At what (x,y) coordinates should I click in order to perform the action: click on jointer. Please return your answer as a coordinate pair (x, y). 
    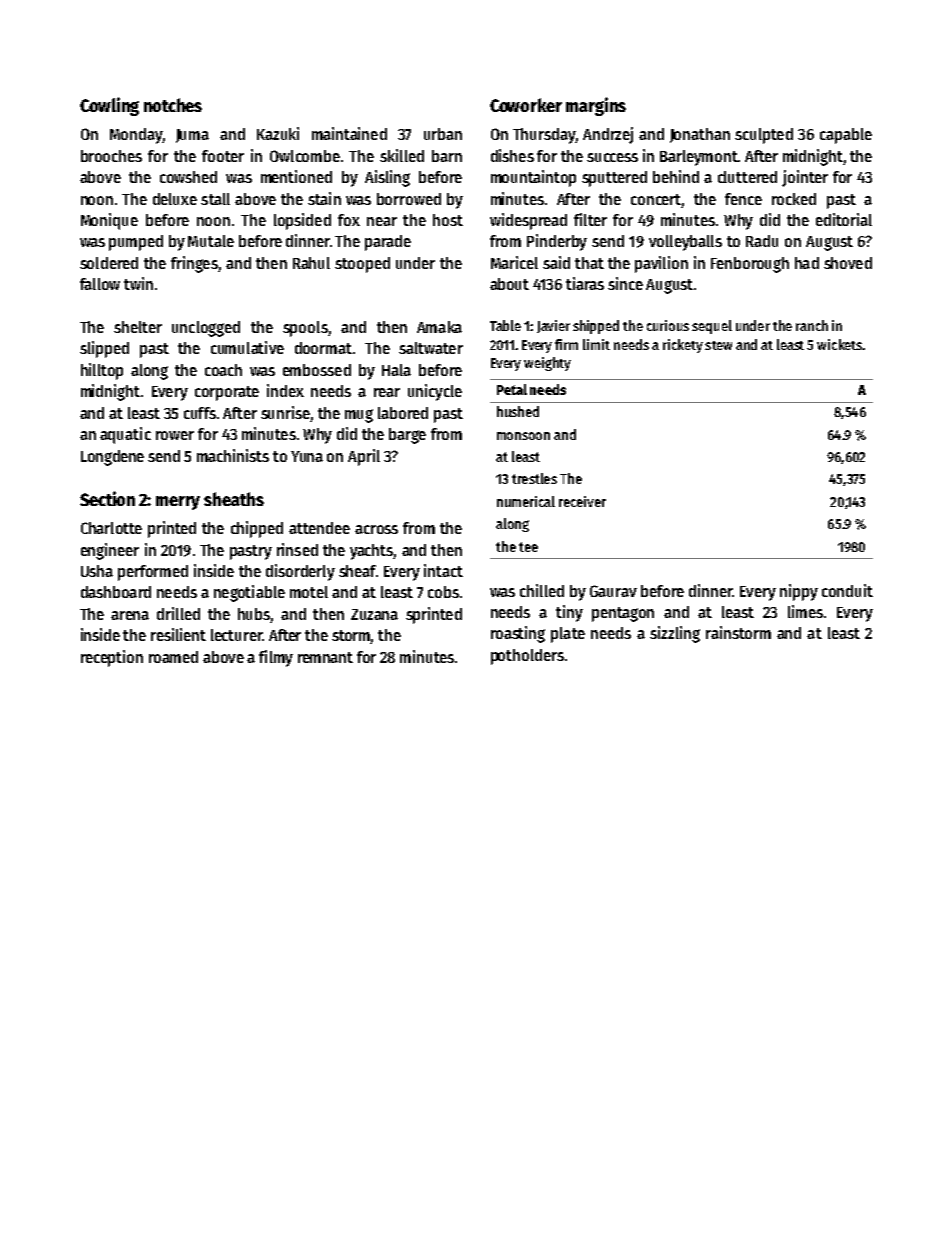
    Looking at the image, I should click on (805, 178).
